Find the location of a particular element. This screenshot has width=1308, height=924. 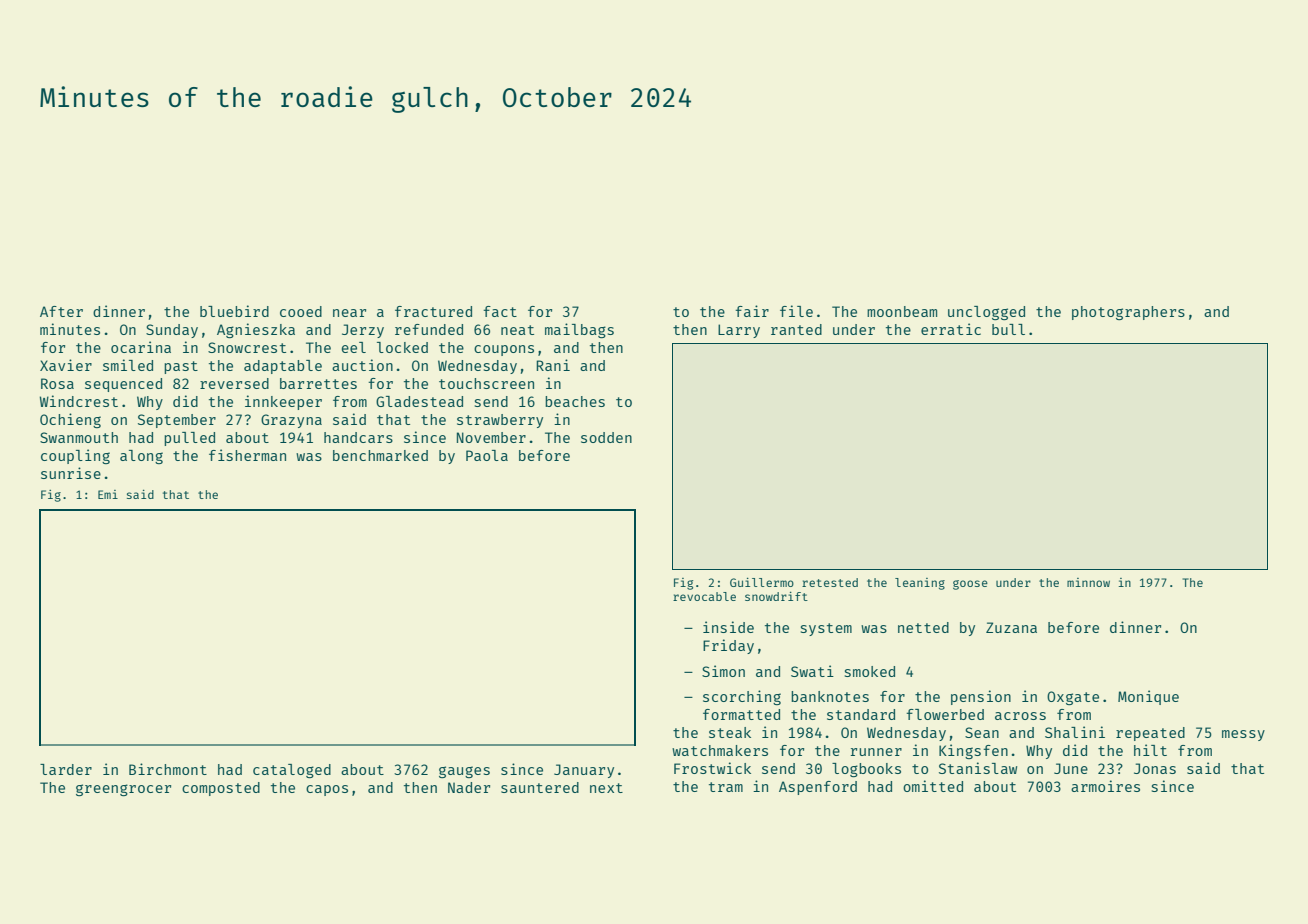

minnow is located at coordinates (1088, 582).
